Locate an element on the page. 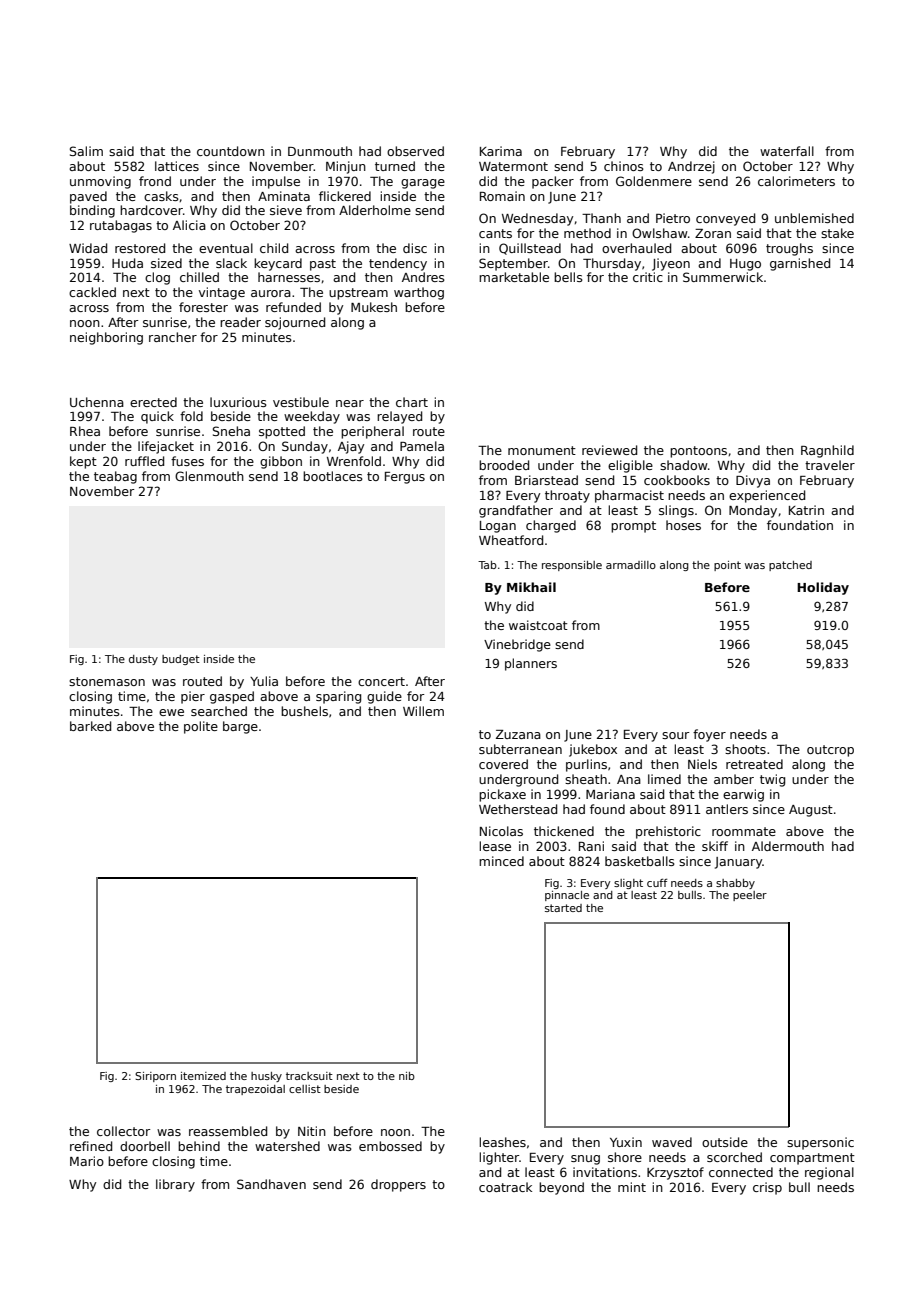 The height and width of the document is (1314, 924). Salim is located at coordinates (86, 151).
